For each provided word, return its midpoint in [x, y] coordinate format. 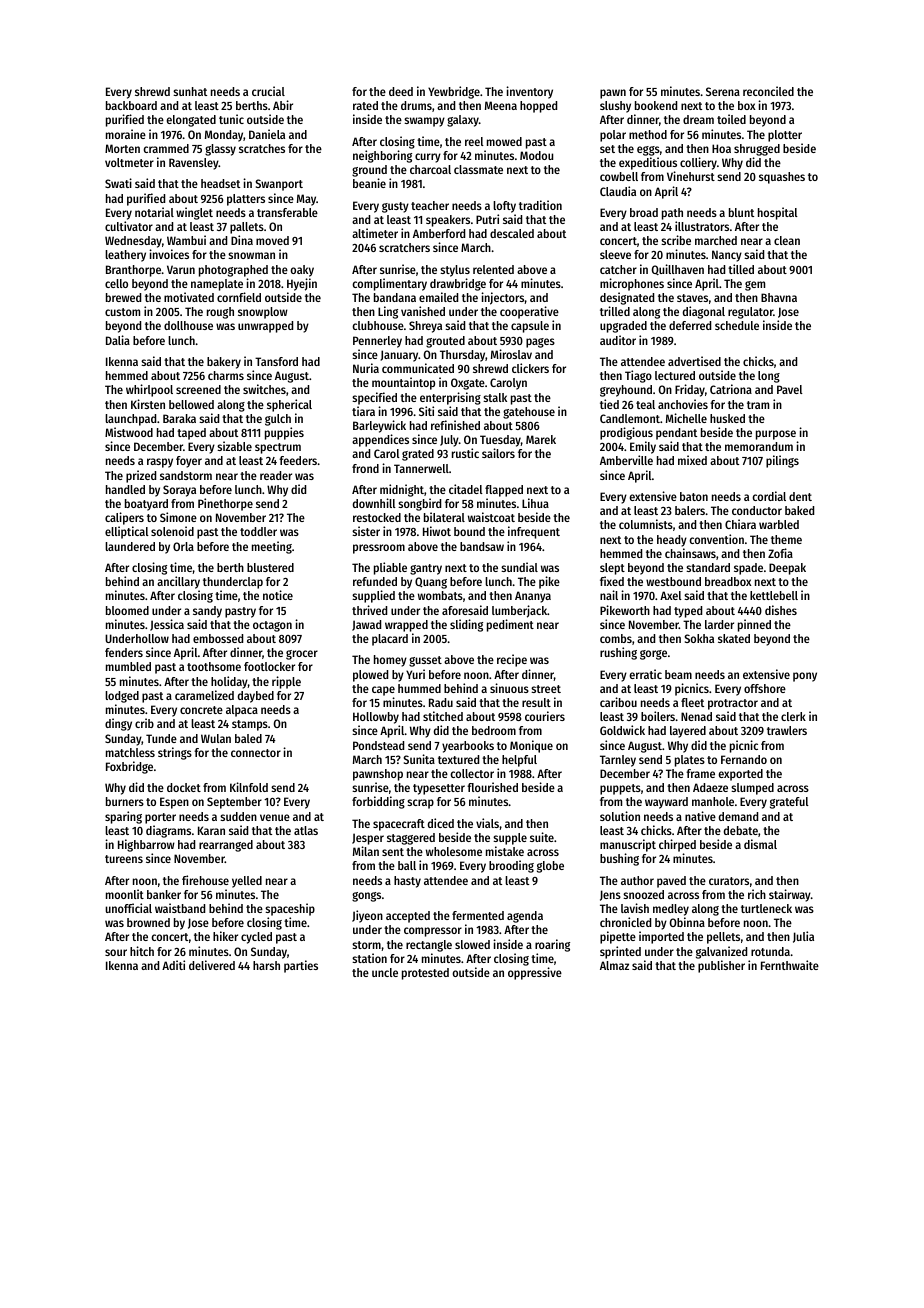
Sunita [419, 759]
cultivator [129, 226]
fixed [612, 581]
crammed [166, 148]
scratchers [404, 247]
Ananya [533, 597]
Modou [536, 155]
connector [256, 753]
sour [116, 952]
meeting [272, 547]
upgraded [623, 327]
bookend [656, 105]
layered [688, 732]
